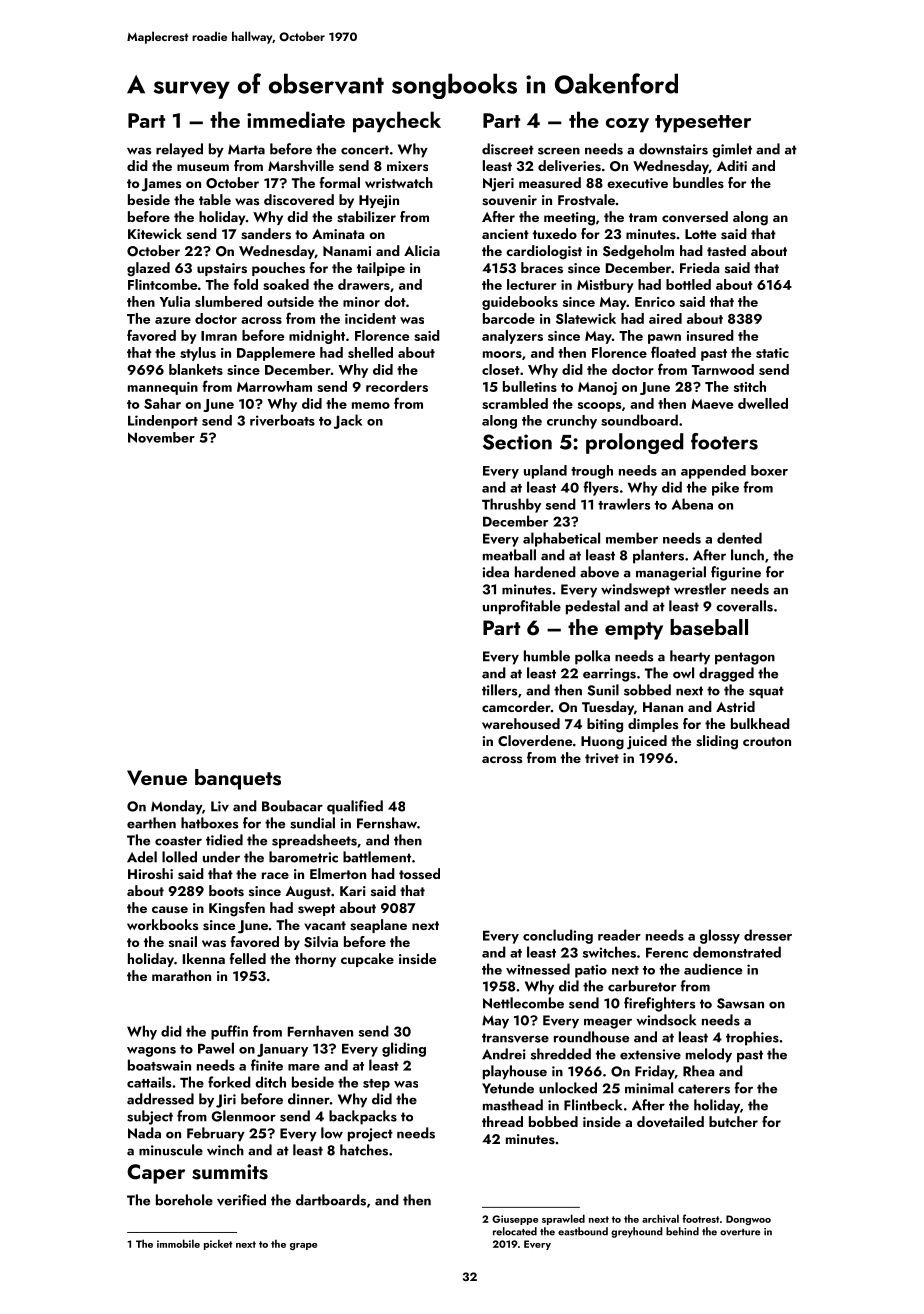 The image size is (924, 1314). I want to click on idea, so click(495, 572).
